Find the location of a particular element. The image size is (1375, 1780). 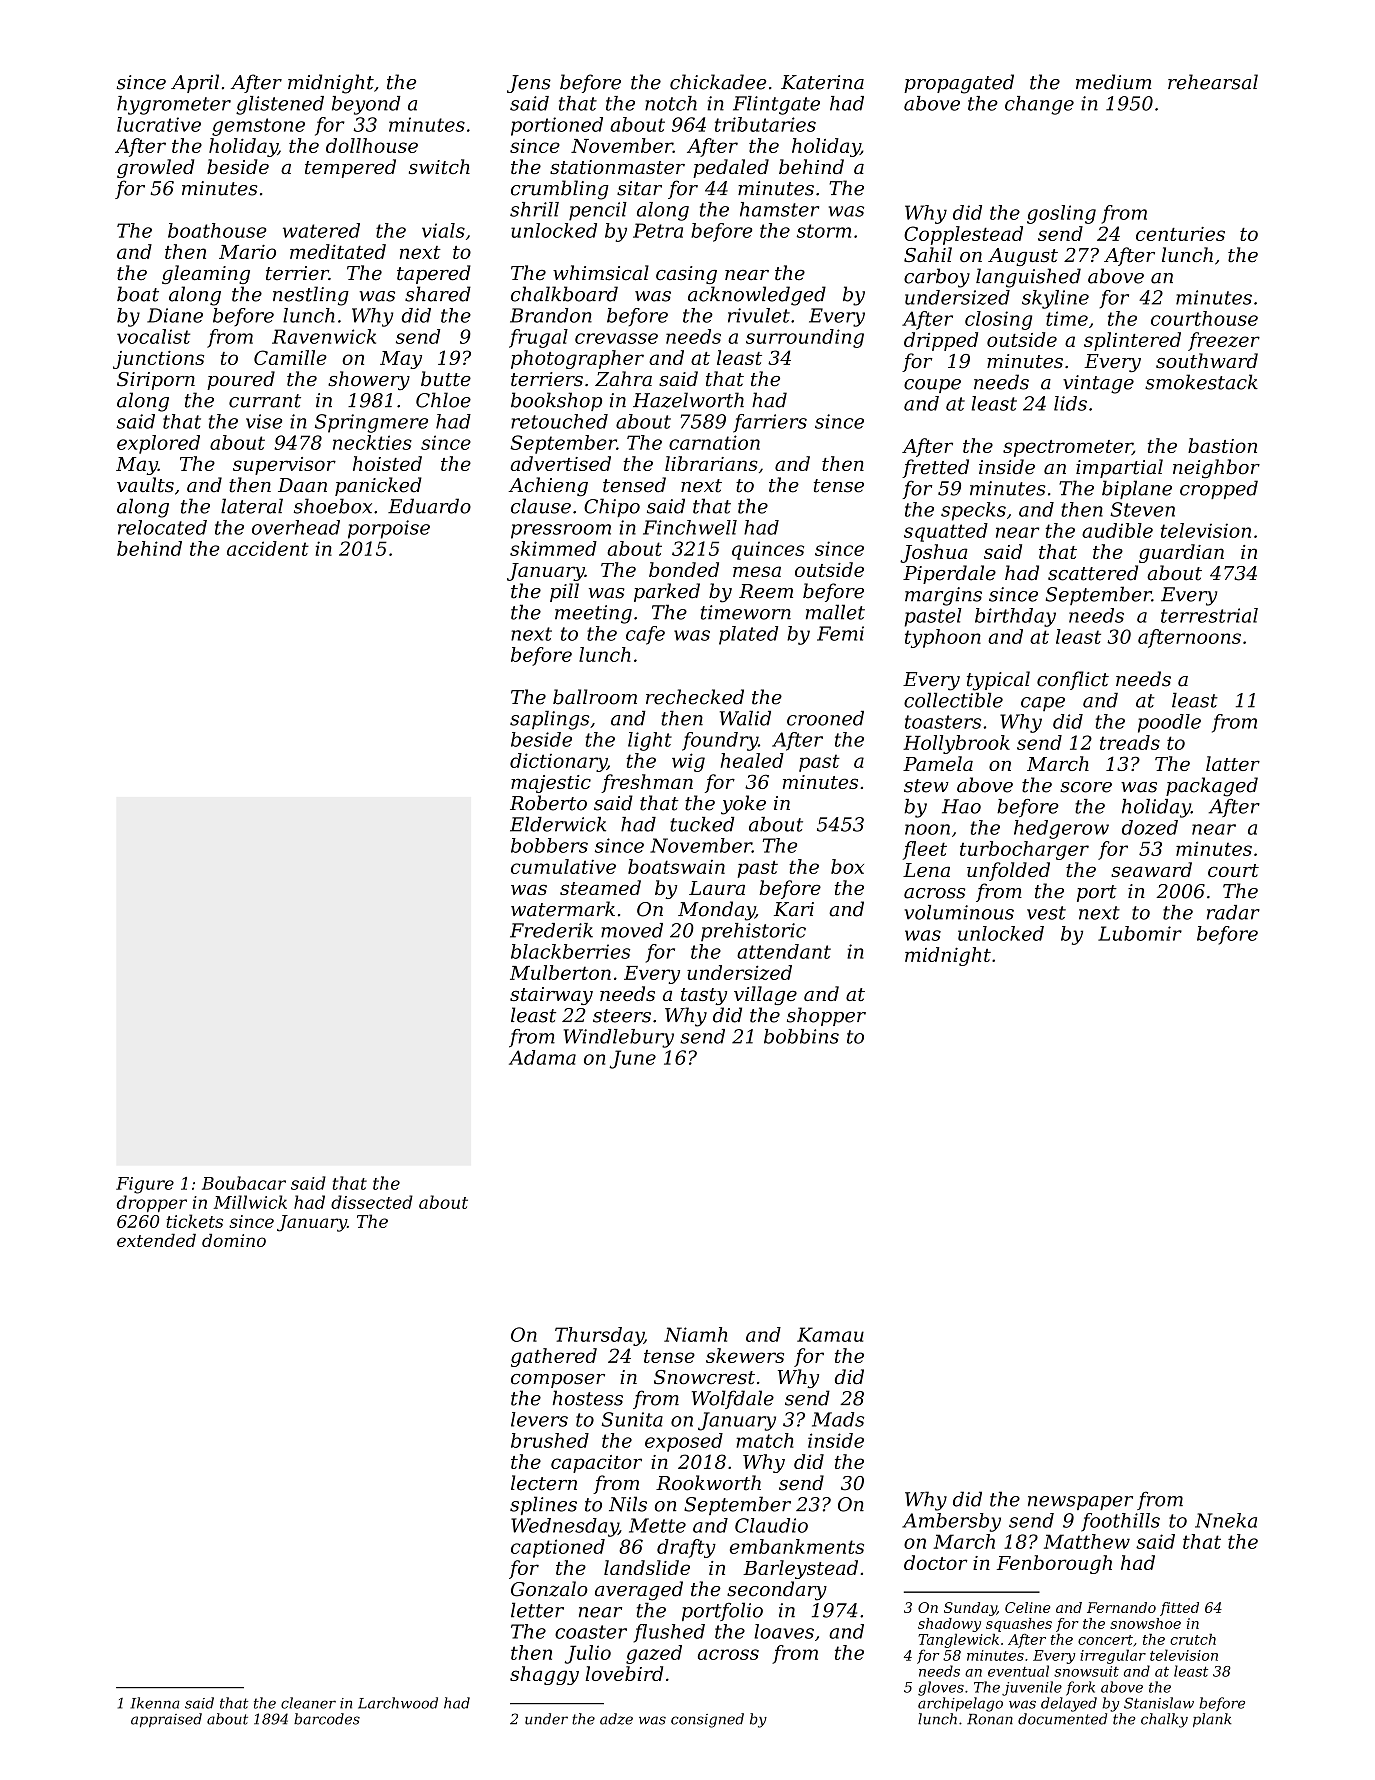

Katerina is located at coordinates (822, 82).
